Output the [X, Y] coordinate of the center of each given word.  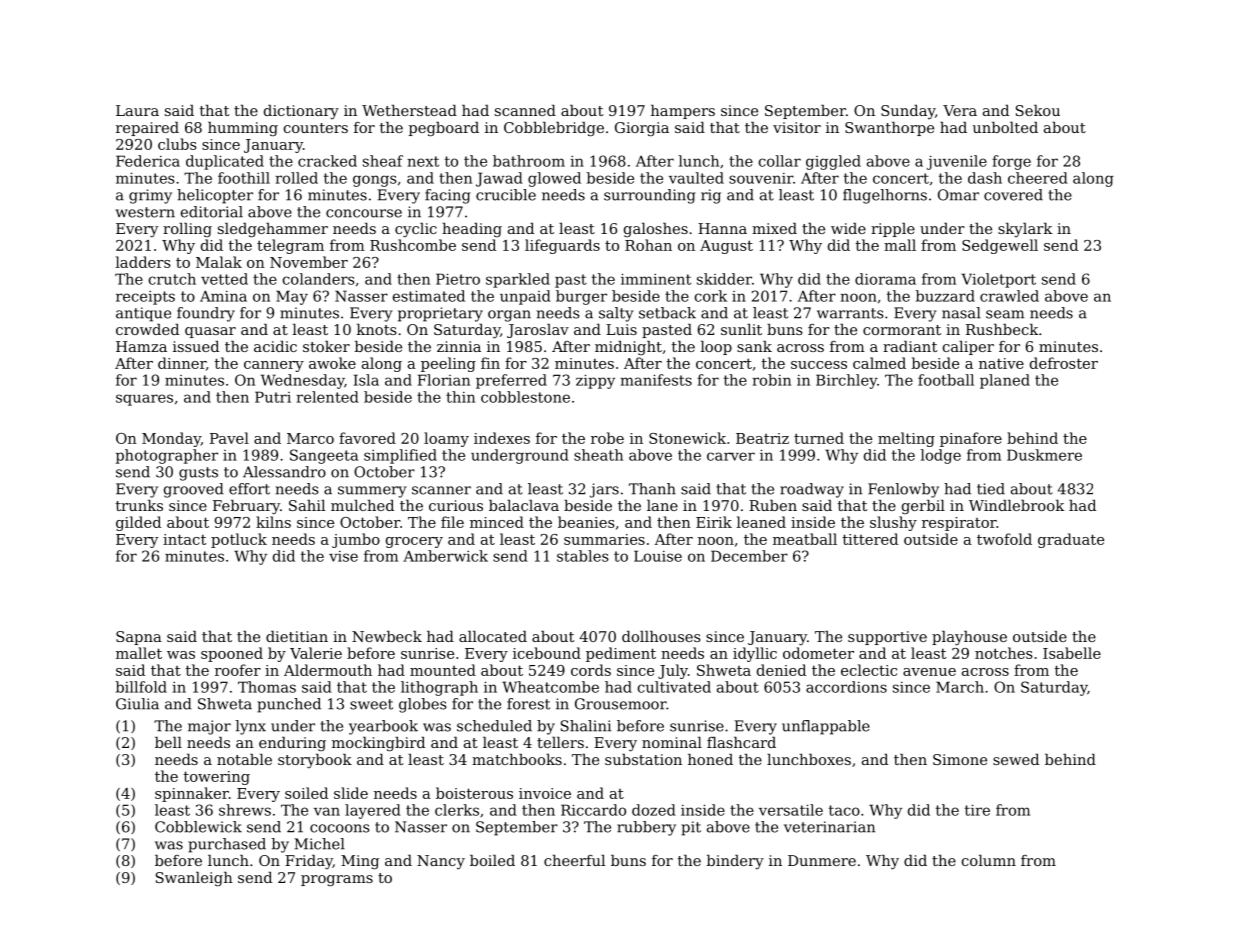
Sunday [908, 112]
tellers [560, 742]
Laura [137, 110]
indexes [502, 438]
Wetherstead [409, 110]
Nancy [441, 862]
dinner [182, 363]
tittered [870, 539]
